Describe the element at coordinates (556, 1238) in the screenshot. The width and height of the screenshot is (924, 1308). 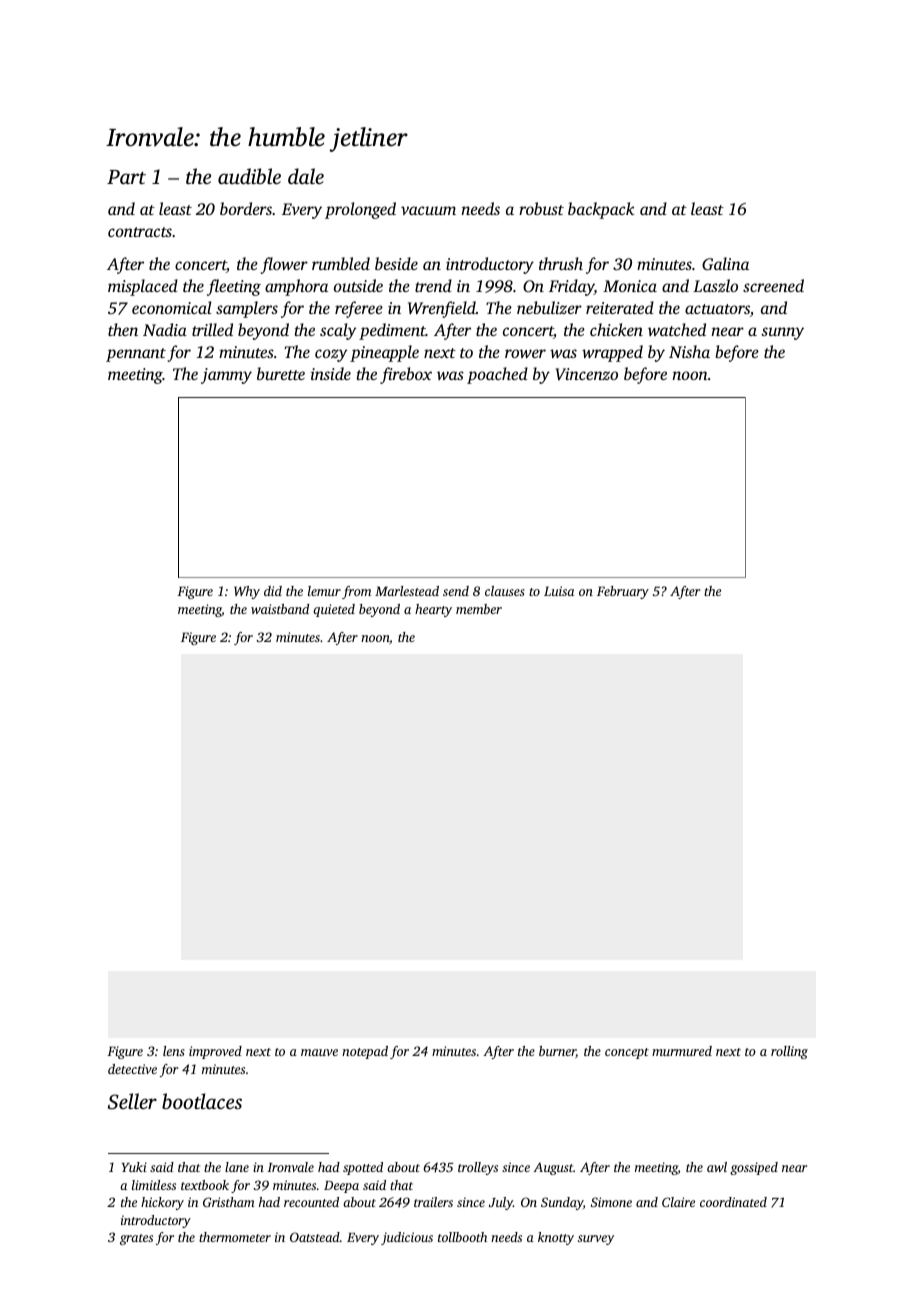
I see `knotty` at that location.
